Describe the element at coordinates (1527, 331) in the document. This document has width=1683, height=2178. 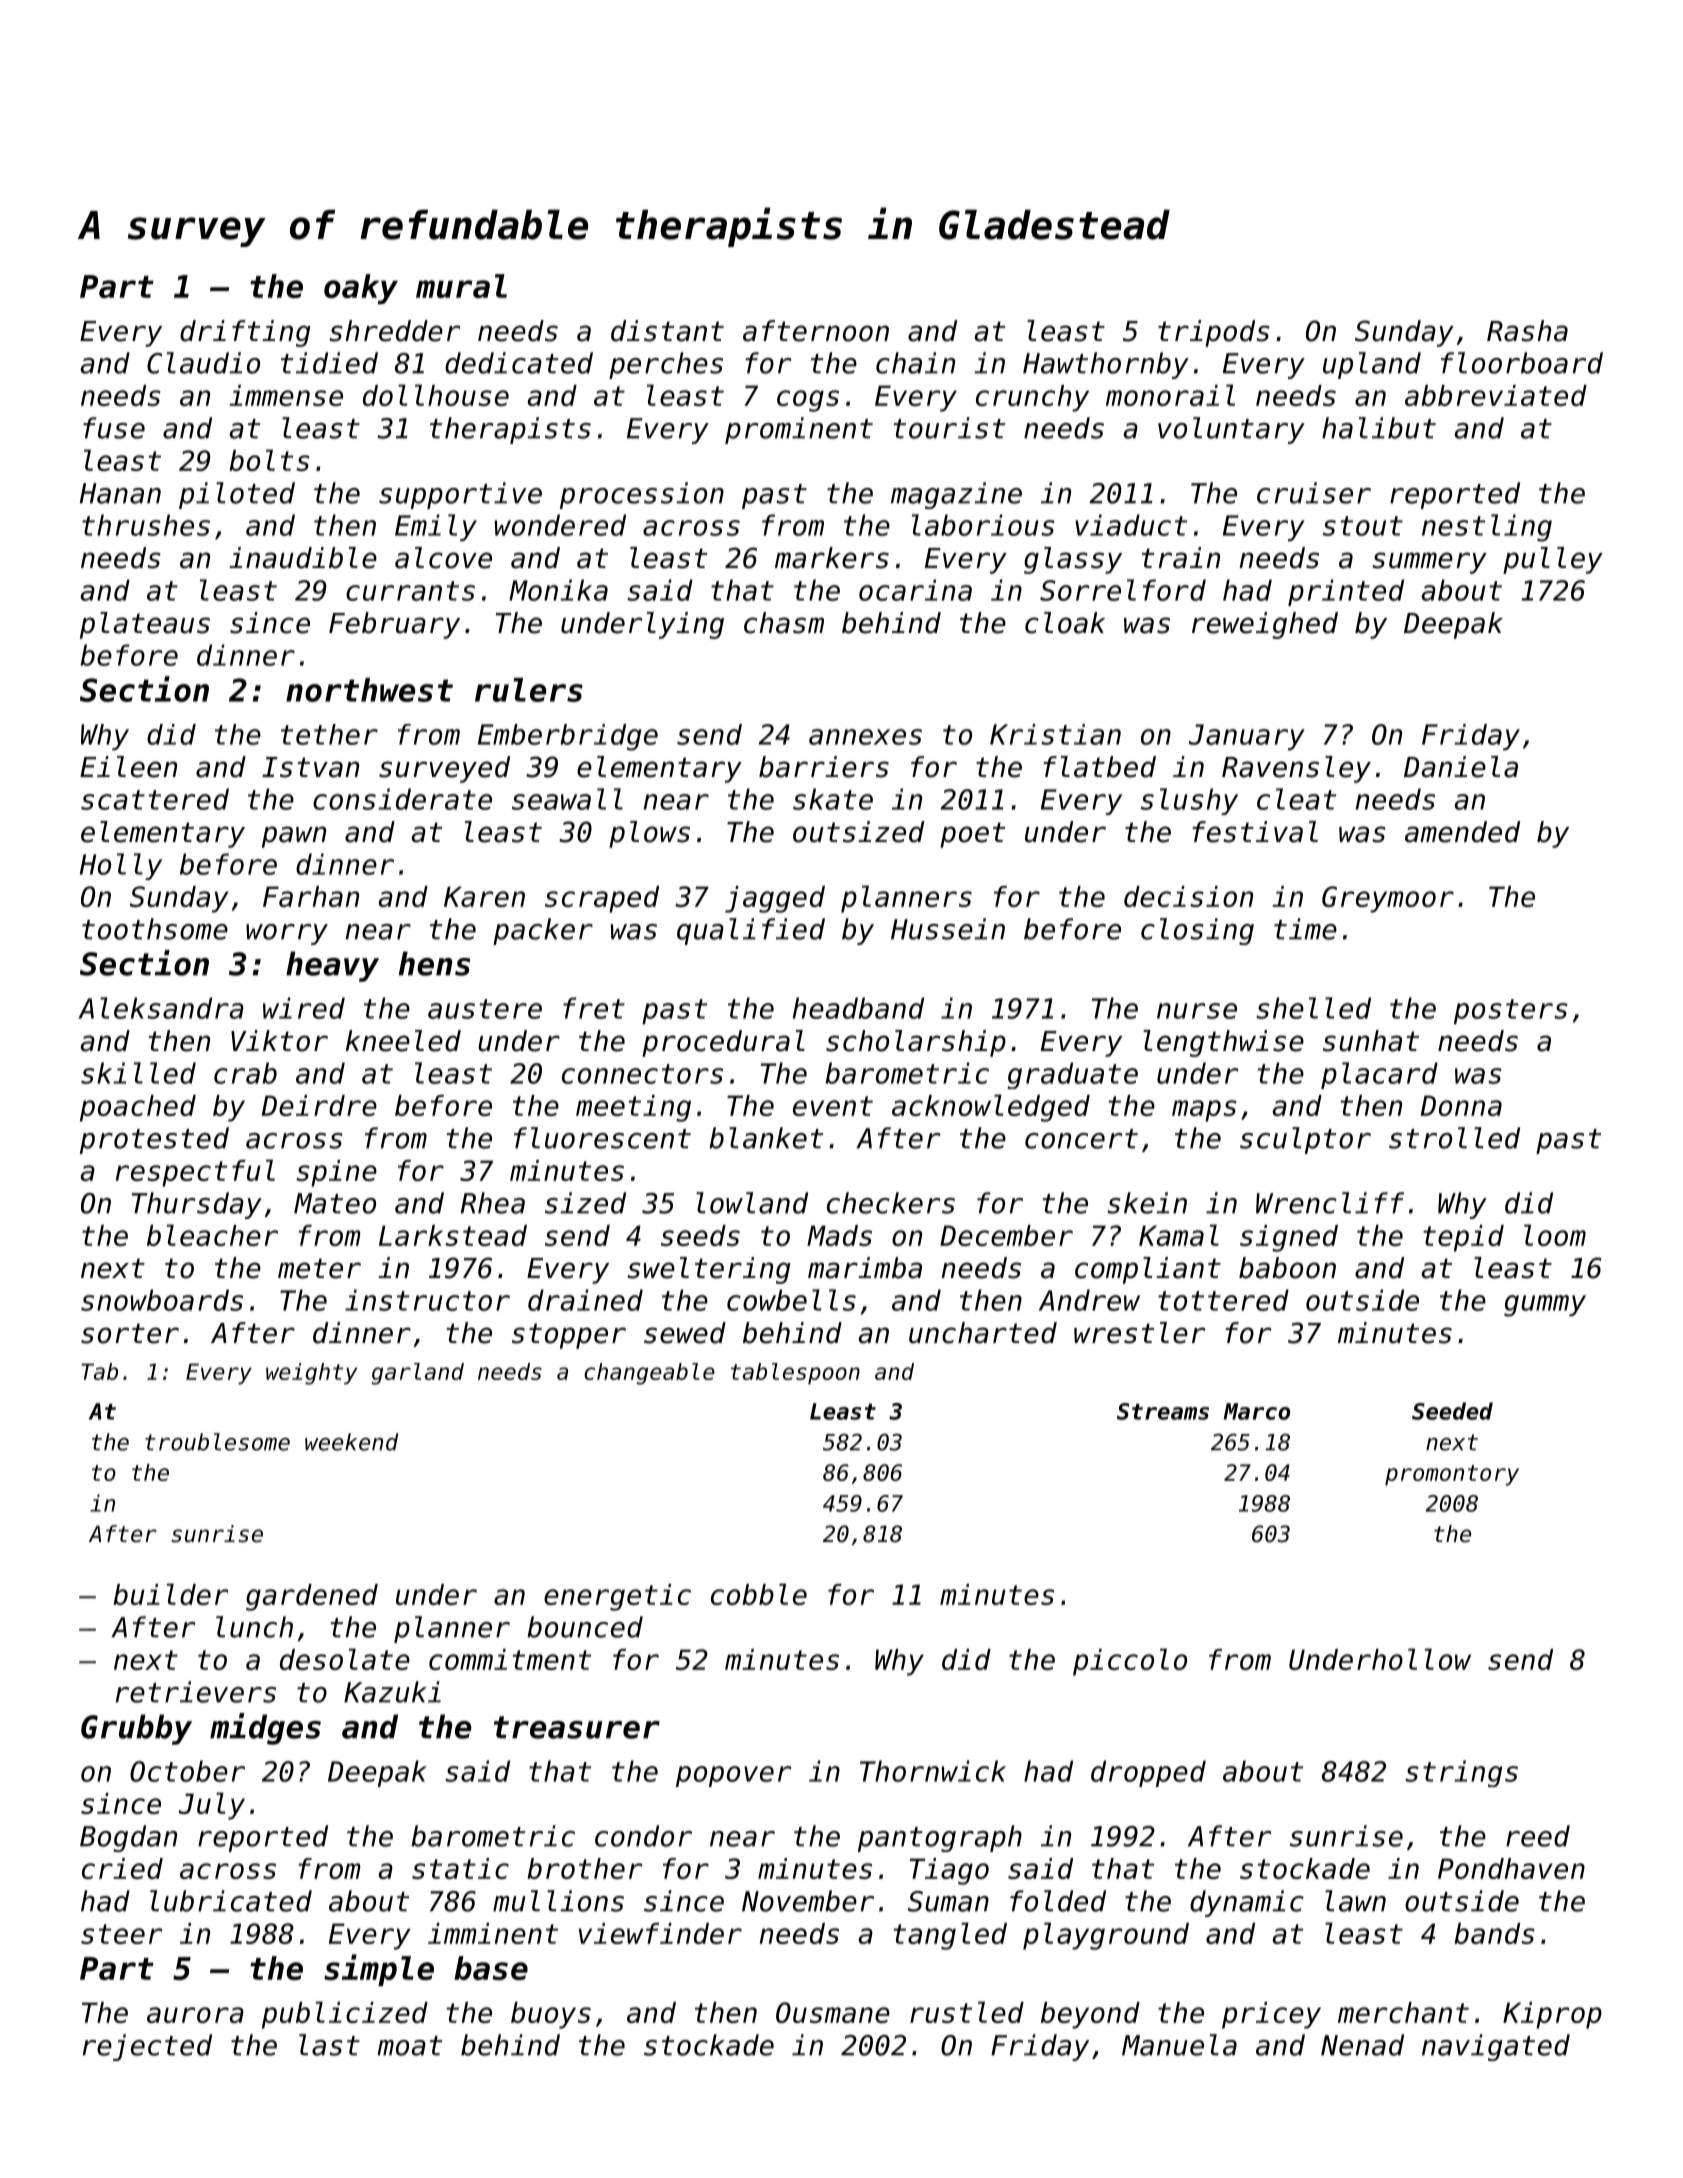
I see `Rasha` at that location.
